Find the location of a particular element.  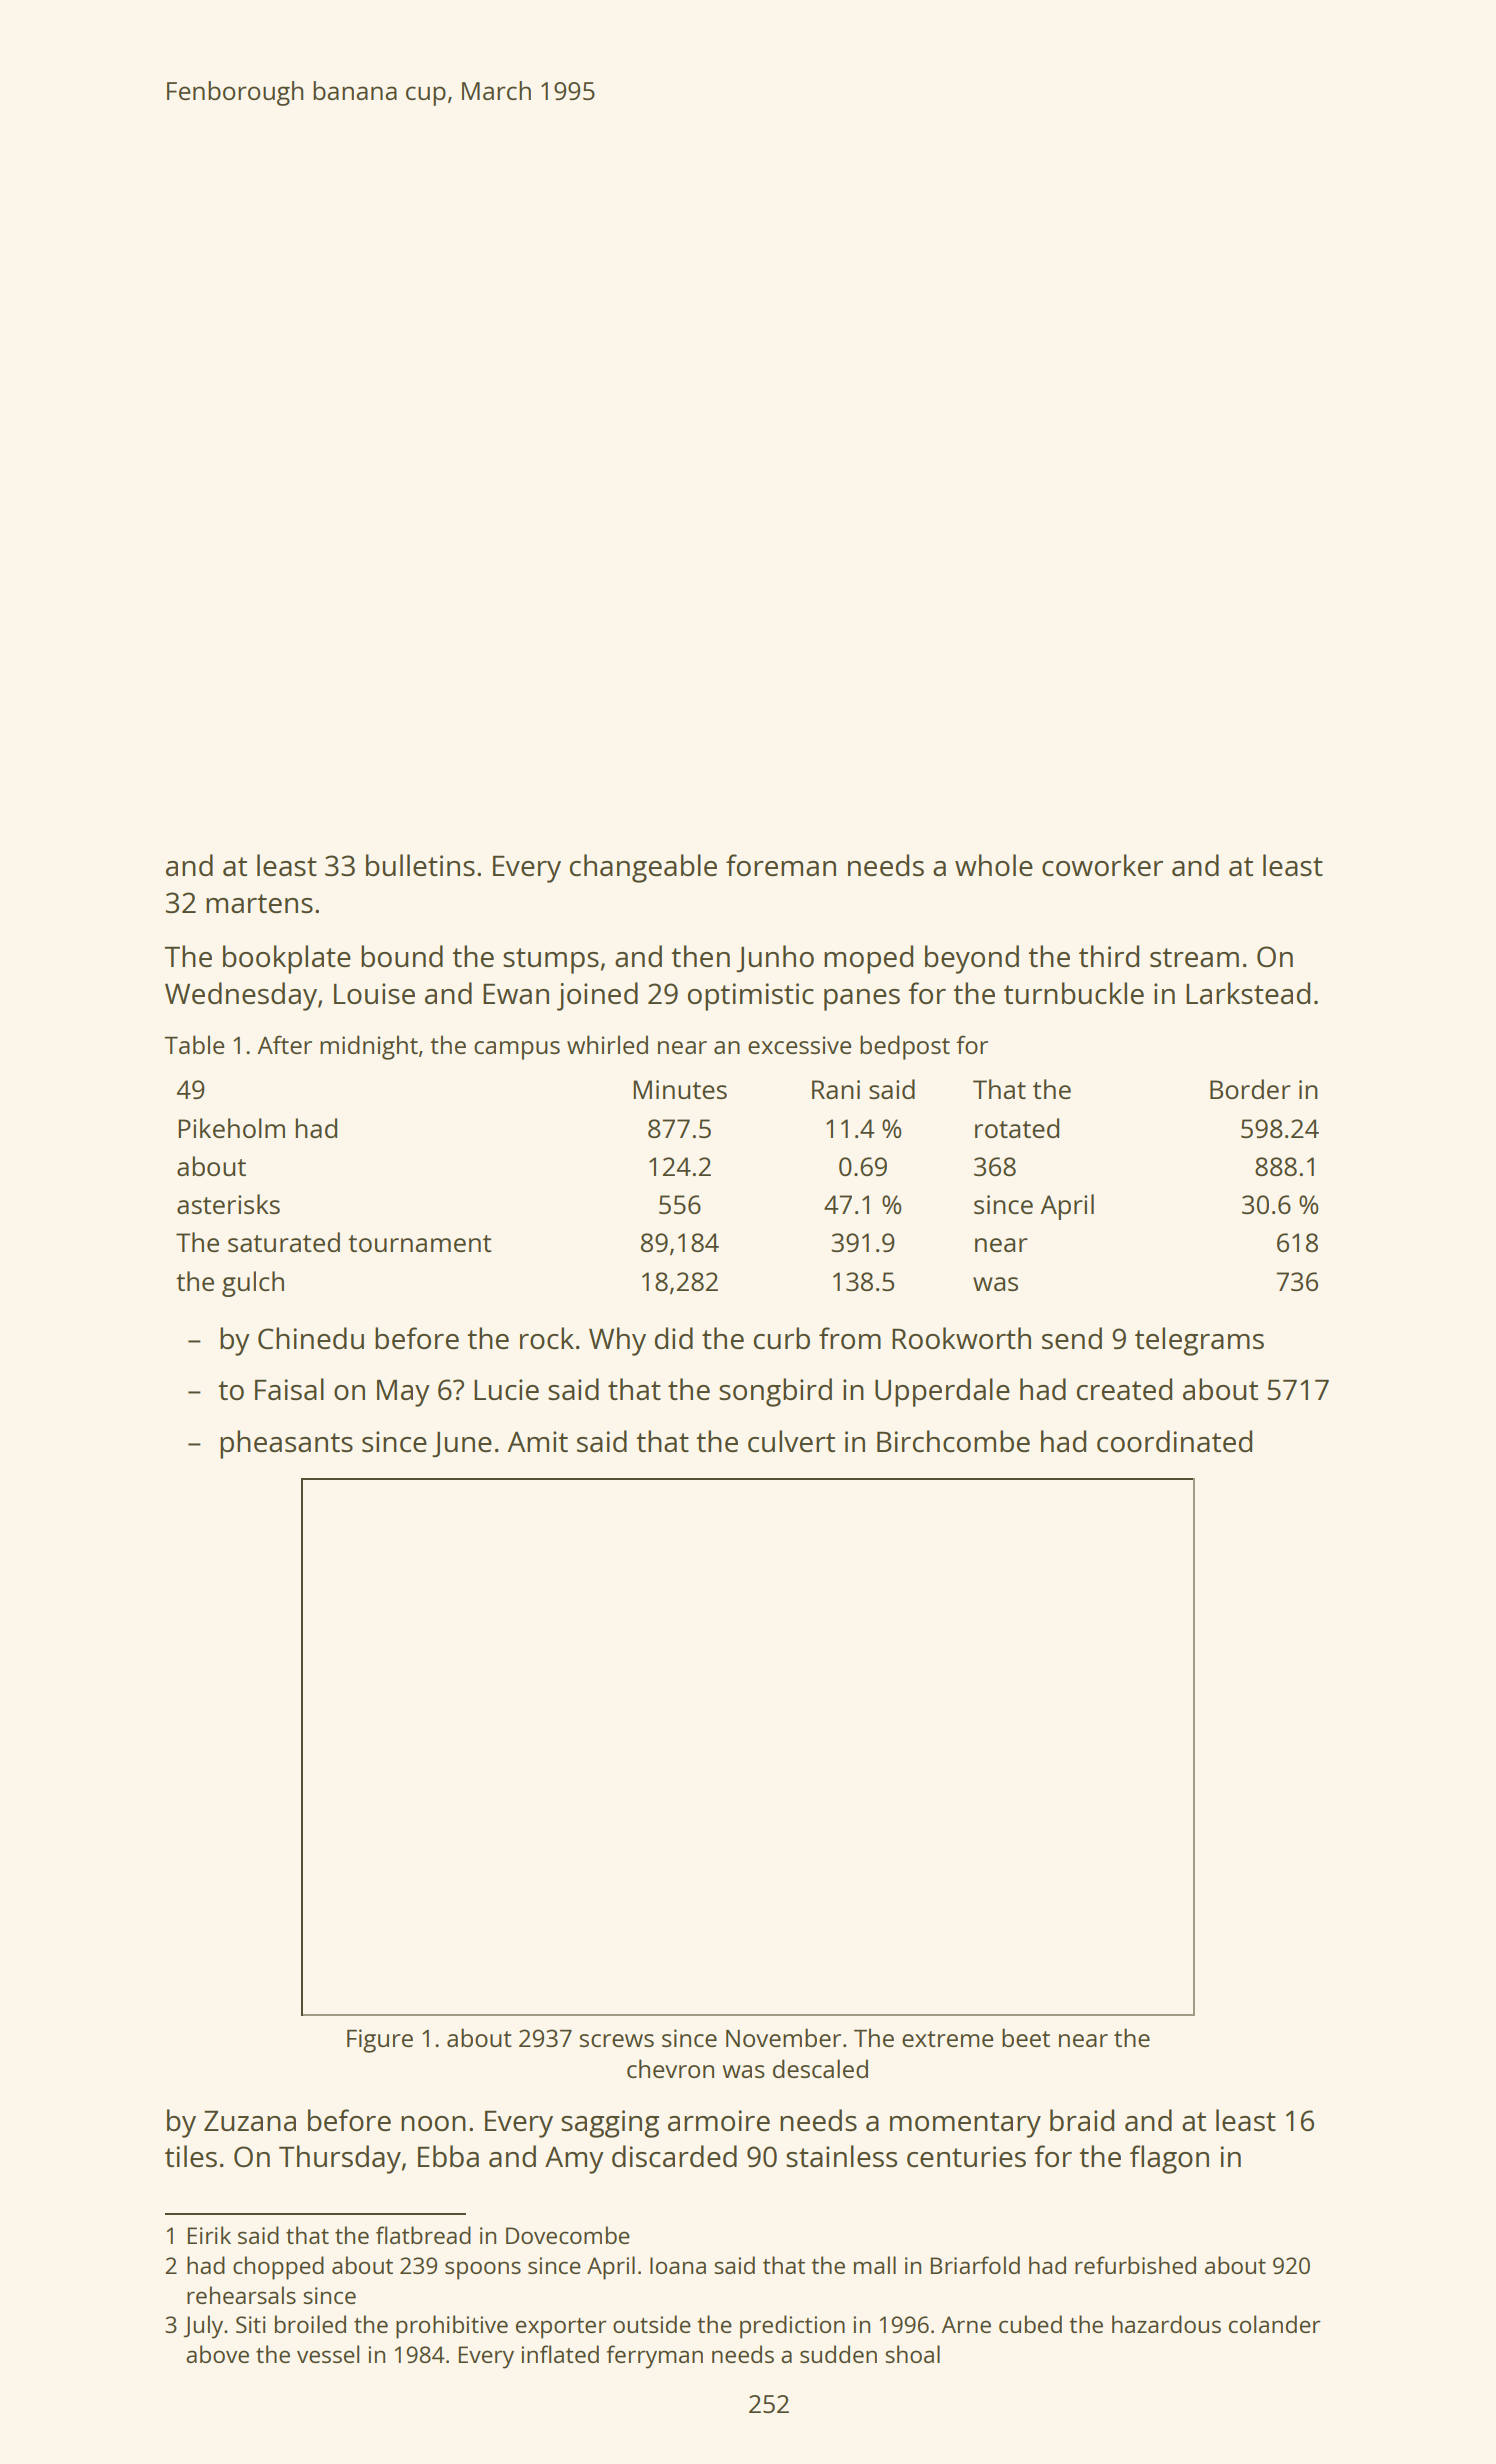

stumps is located at coordinates (551, 961).
